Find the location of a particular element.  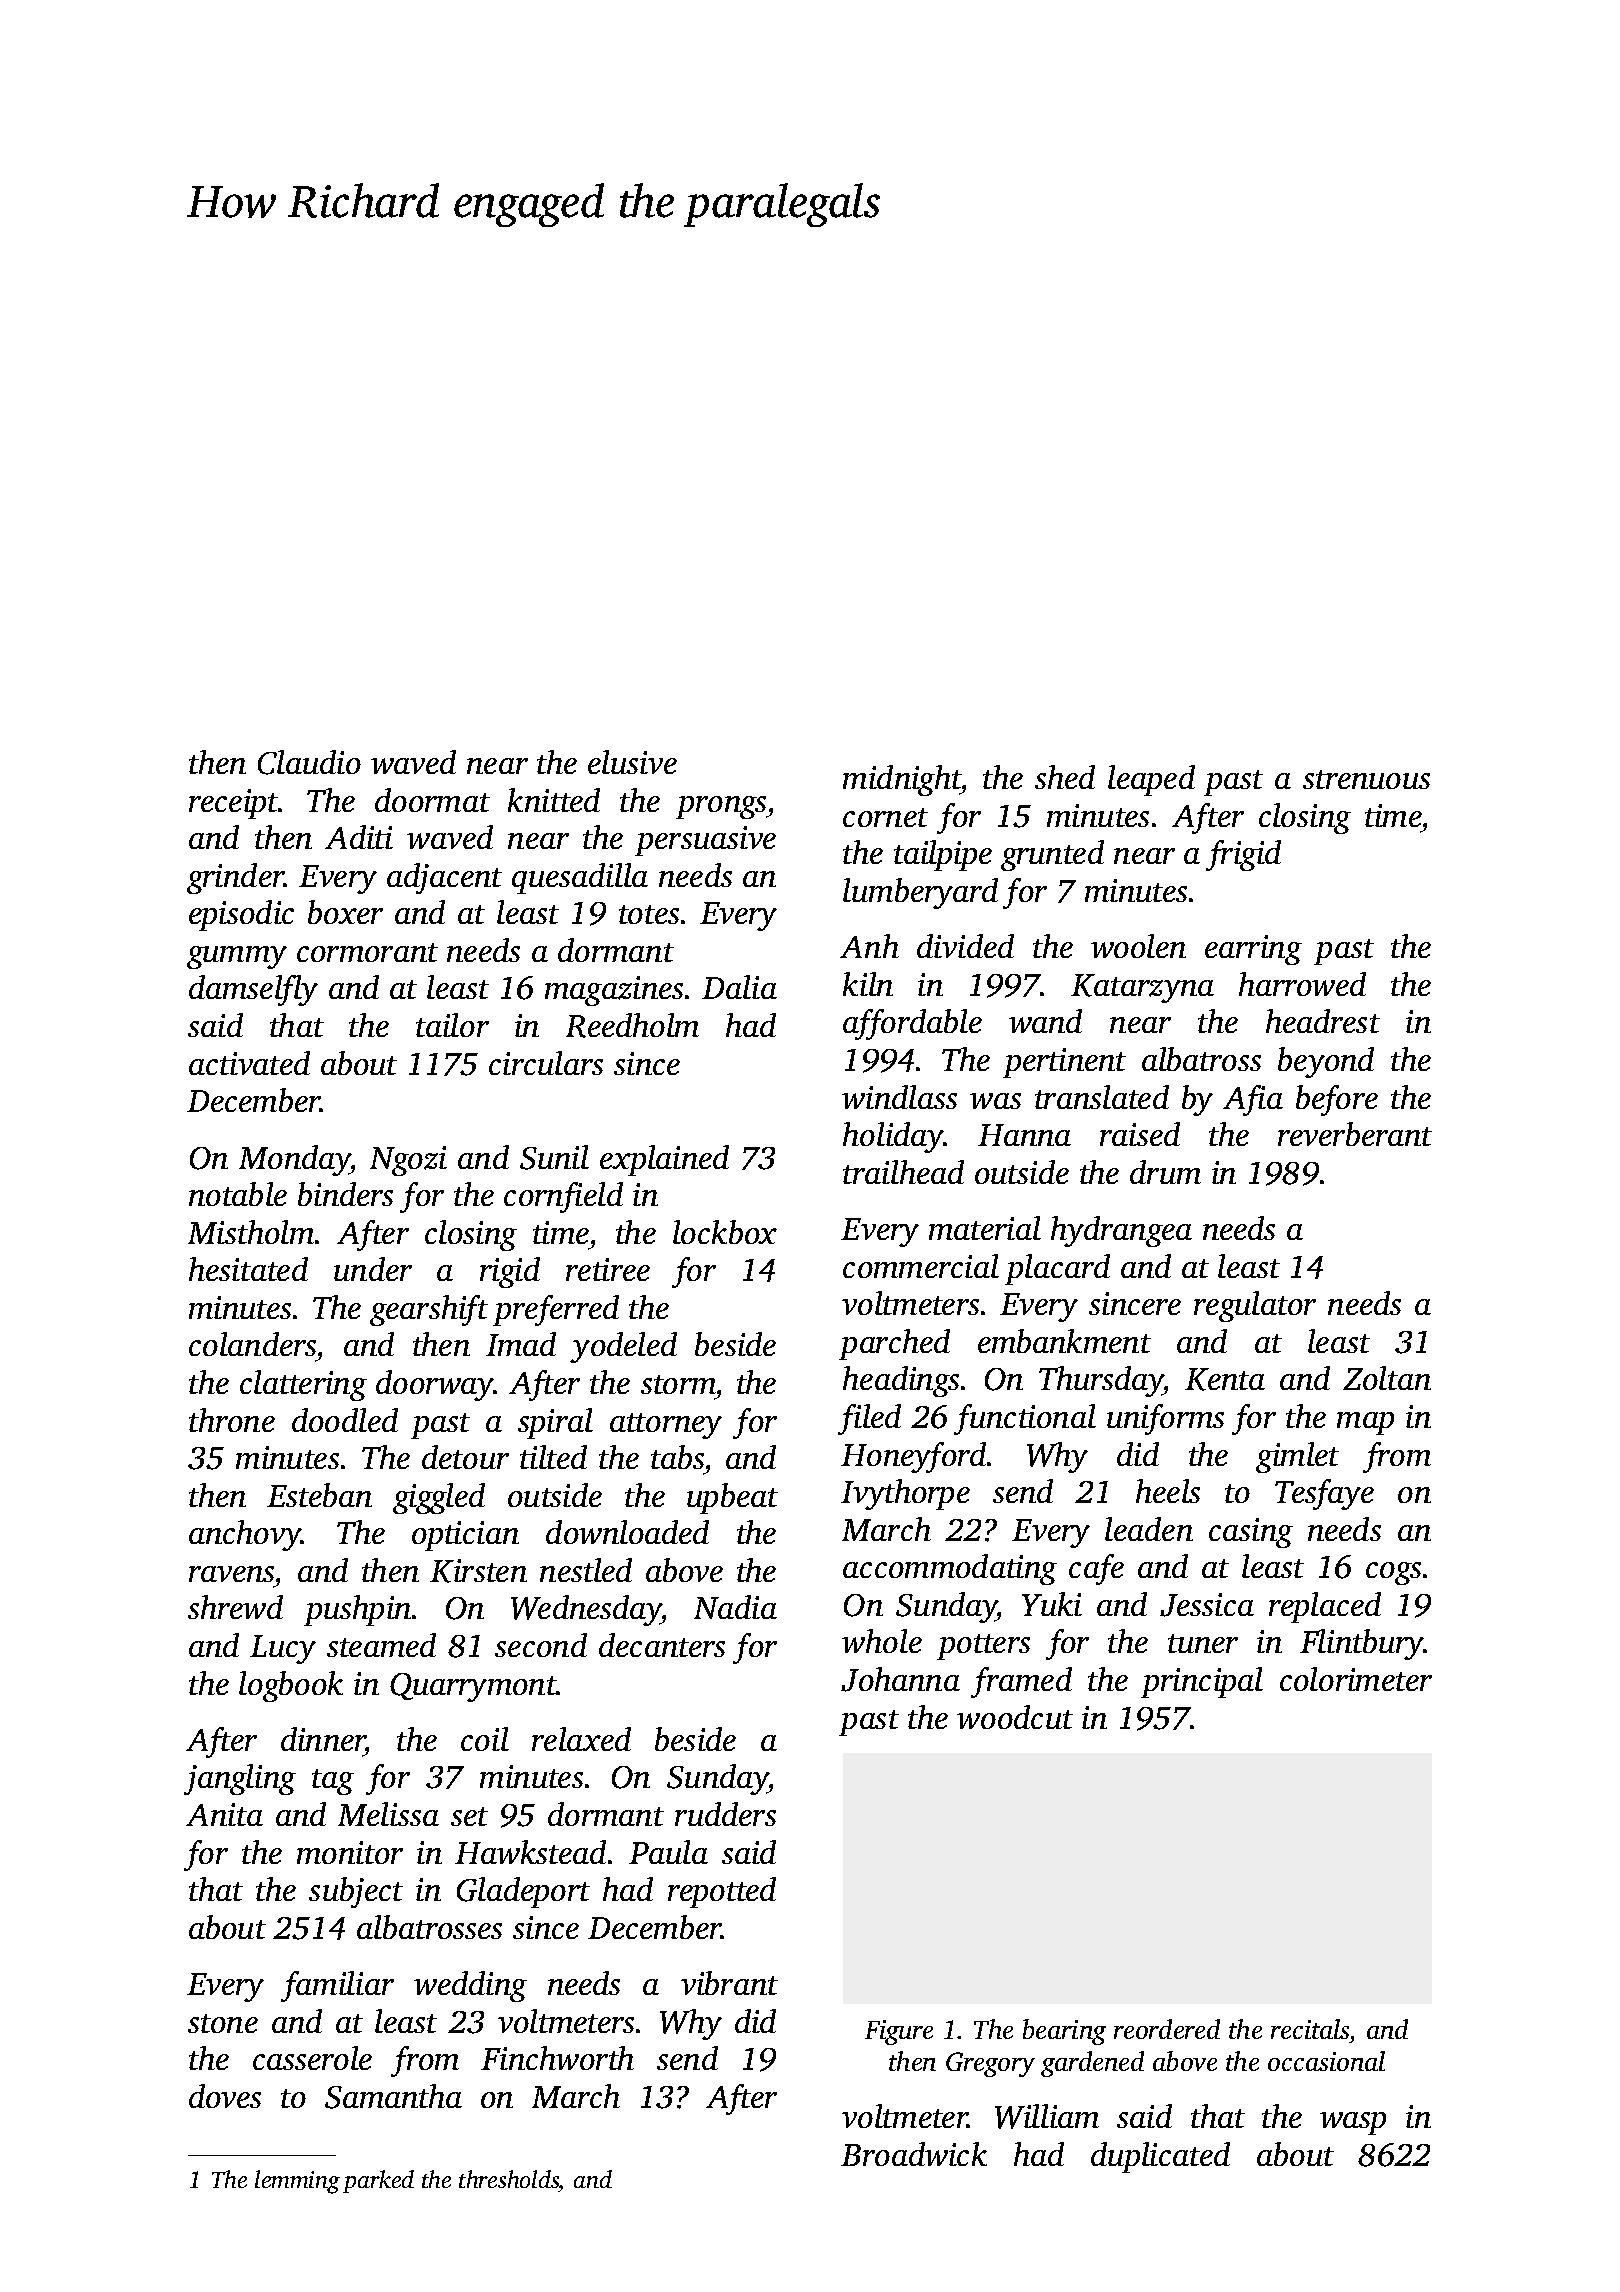

leaped is located at coordinates (1151, 780).
